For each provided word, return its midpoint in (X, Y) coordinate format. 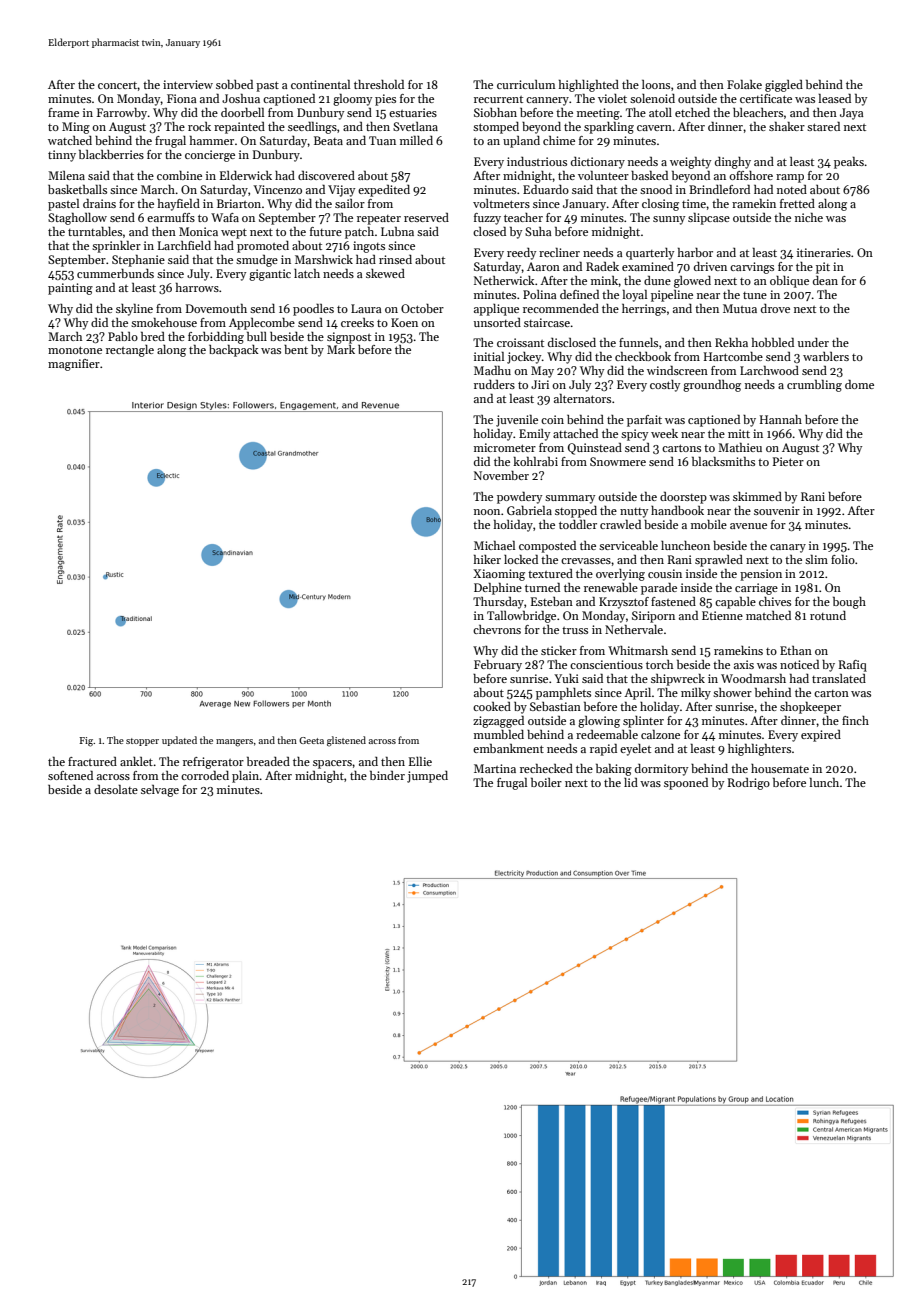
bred (153, 336)
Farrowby (122, 114)
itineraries (824, 252)
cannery (547, 101)
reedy (521, 254)
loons (656, 84)
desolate (116, 789)
